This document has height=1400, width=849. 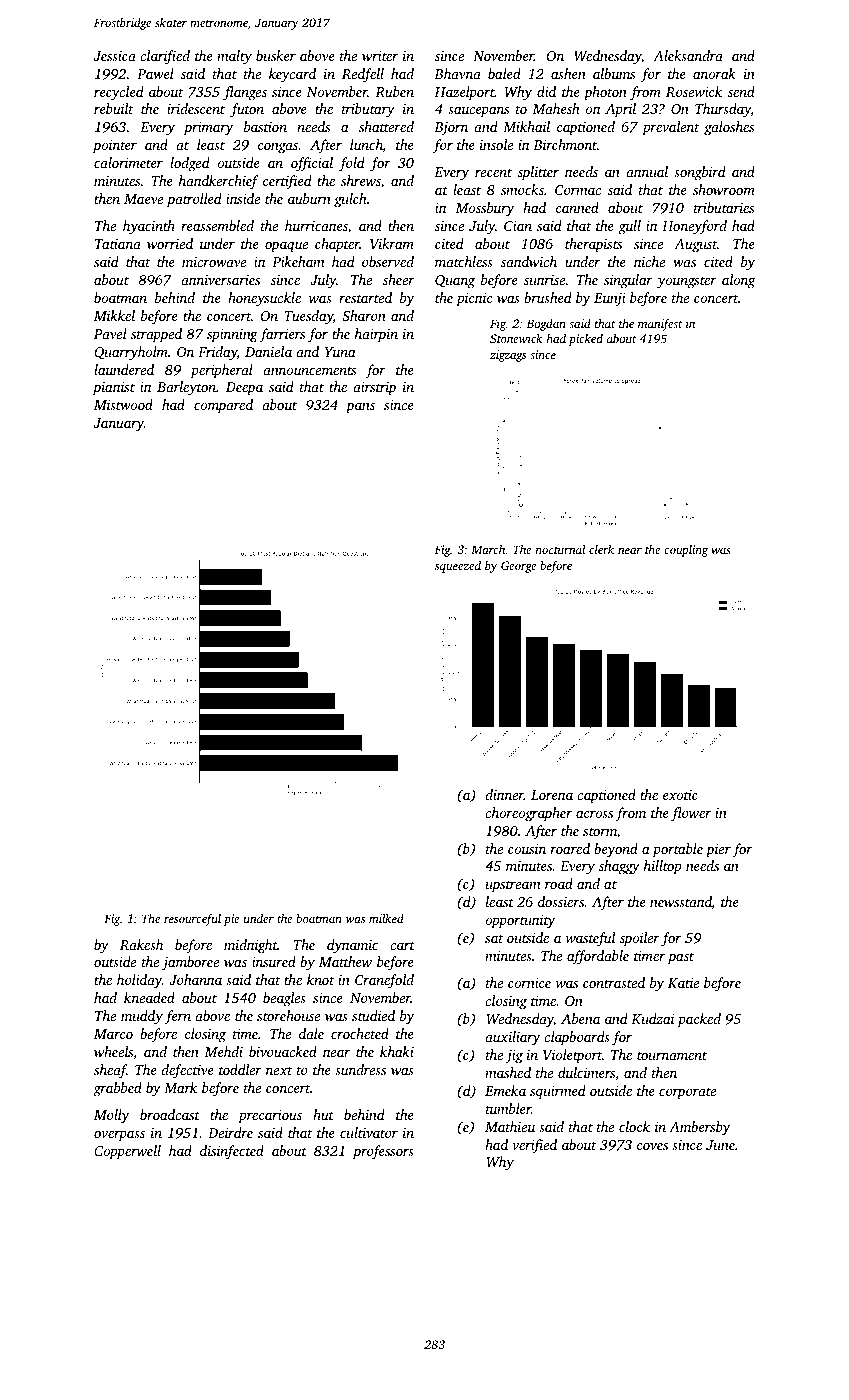 I want to click on anorak, so click(x=714, y=73).
